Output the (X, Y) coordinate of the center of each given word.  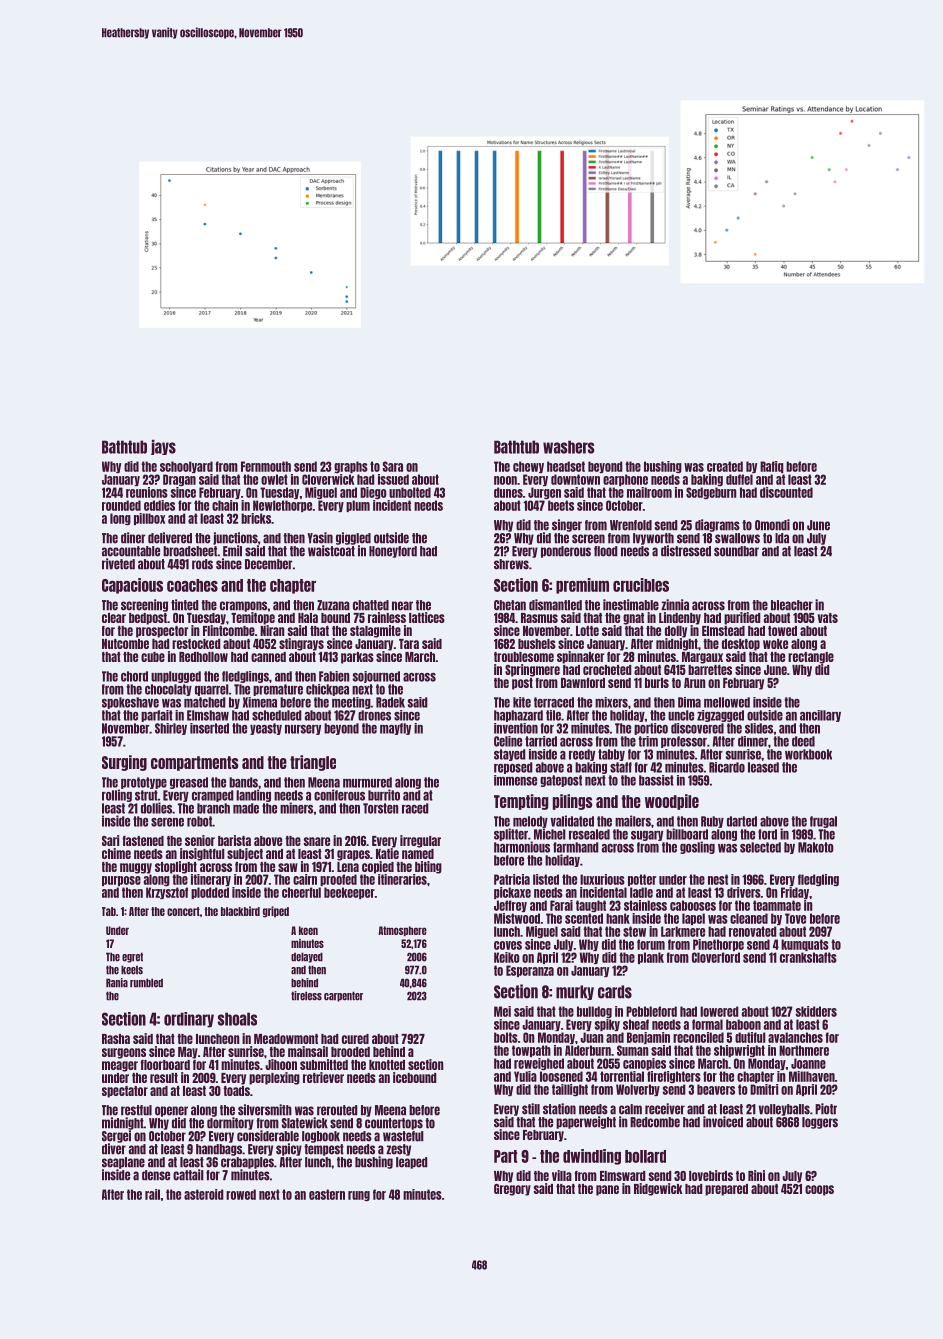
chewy (528, 467)
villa (562, 1175)
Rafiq (772, 467)
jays (163, 447)
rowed (241, 1194)
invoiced (723, 1122)
